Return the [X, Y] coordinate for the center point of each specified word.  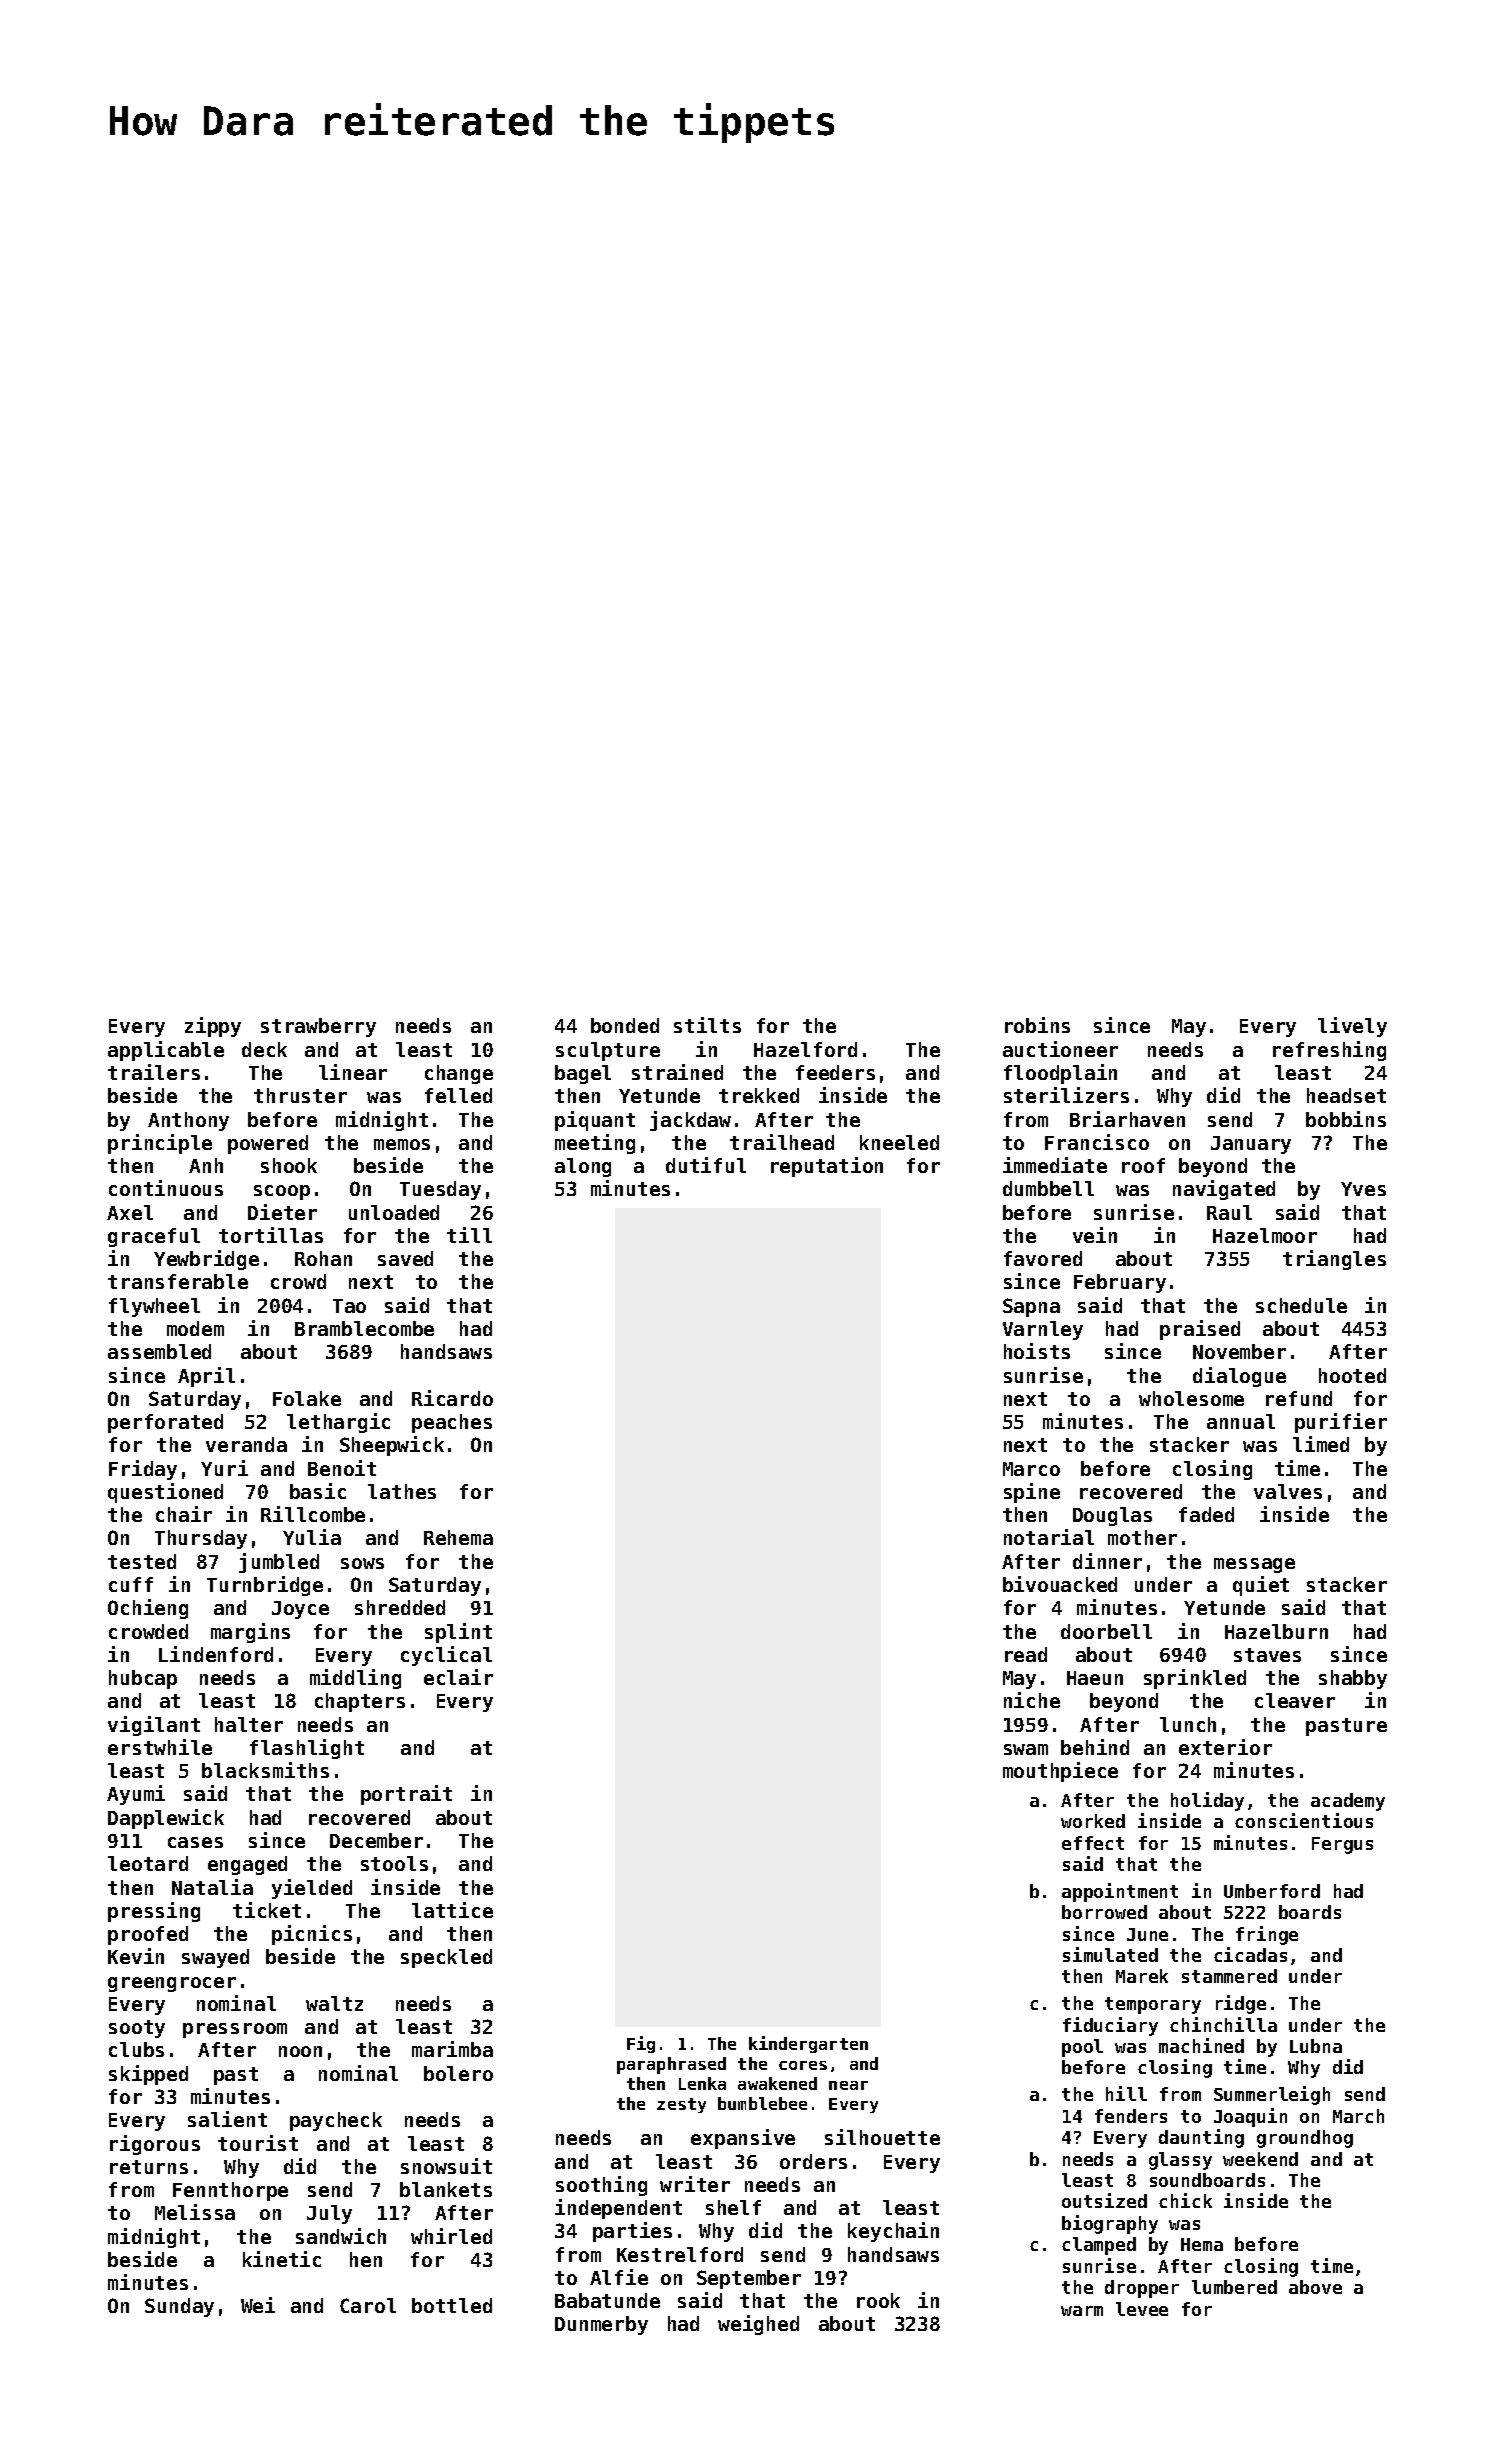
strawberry [318, 1027]
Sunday [179, 2307]
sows [362, 1563]
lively [1352, 1027]
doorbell [1106, 1631]
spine [1032, 1493]
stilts [707, 1025]
